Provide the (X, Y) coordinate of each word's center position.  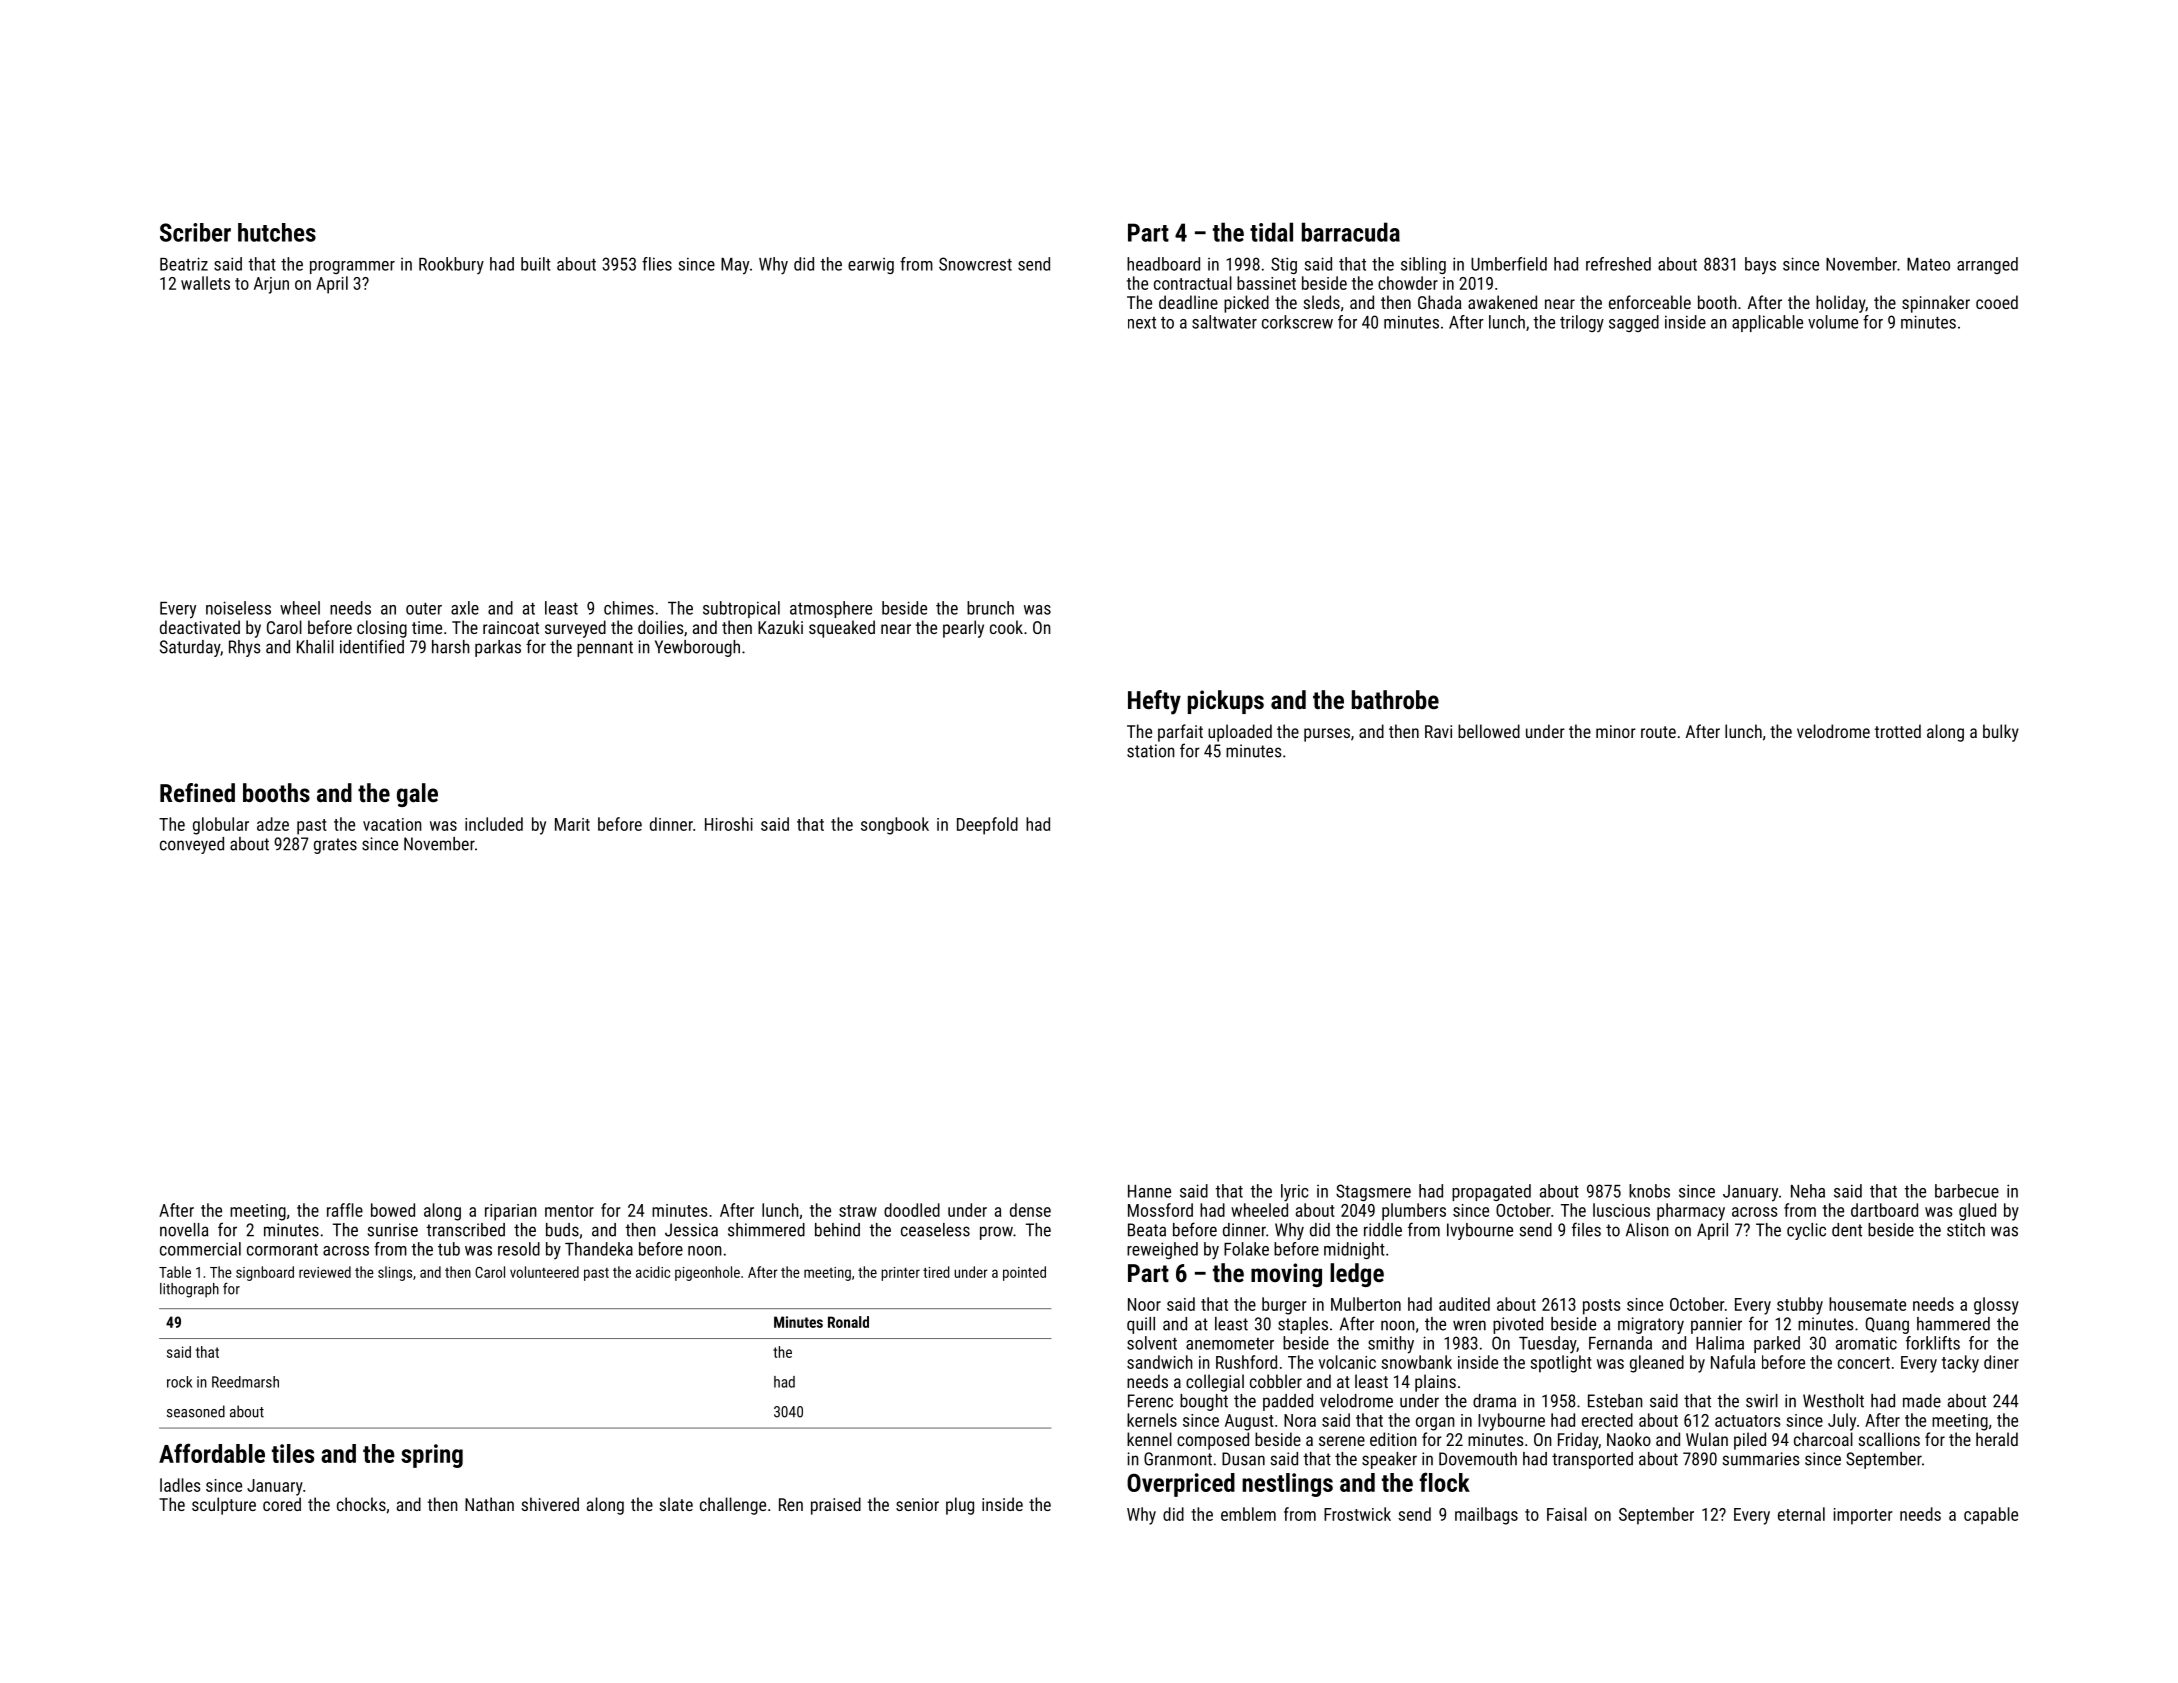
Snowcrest (975, 264)
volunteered (544, 1272)
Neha (1808, 1191)
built (536, 264)
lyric (1295, 1193)
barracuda (1351, 232)
